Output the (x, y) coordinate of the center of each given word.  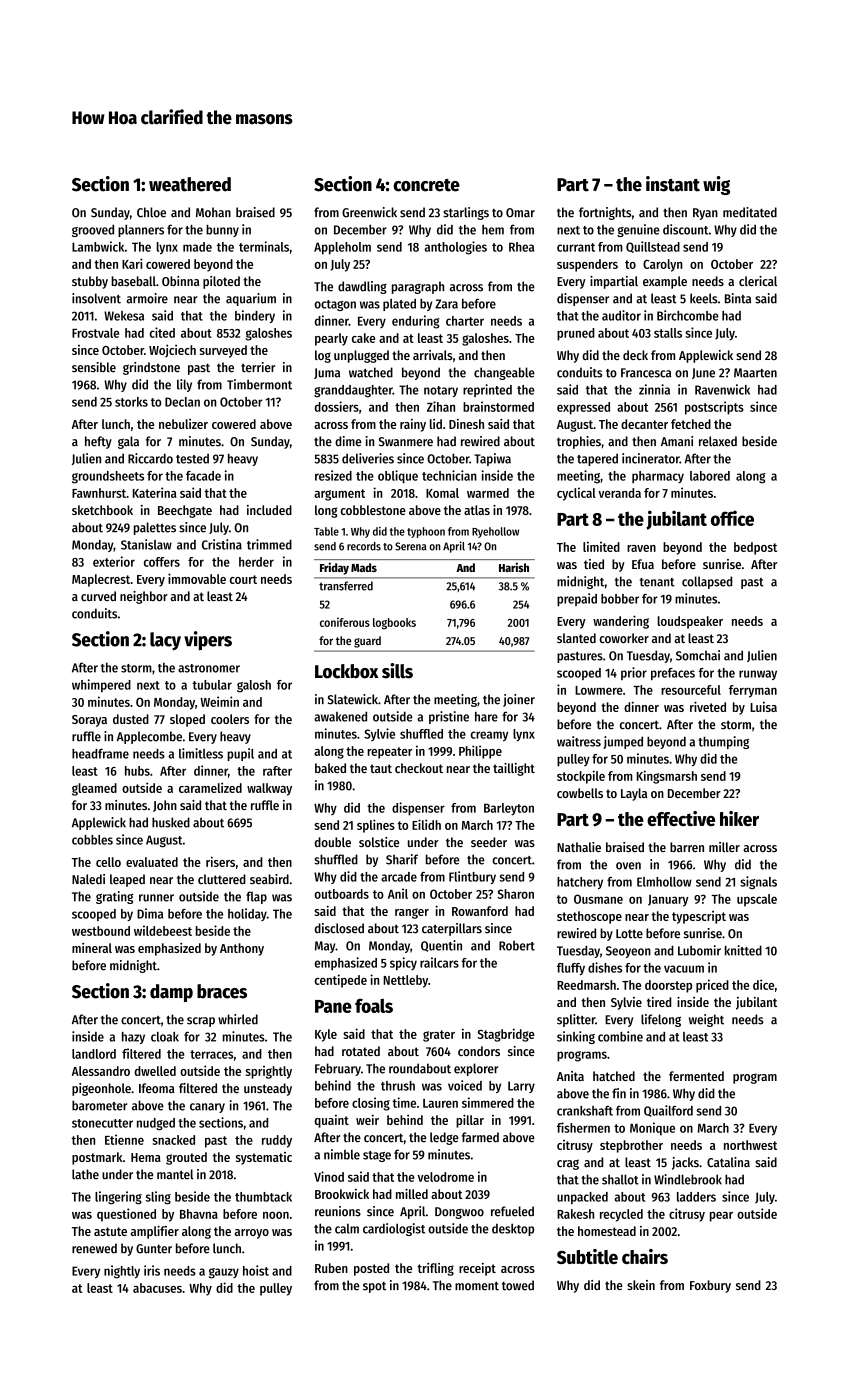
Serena (411, 546)
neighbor (144, 597)
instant (673, 184)
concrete (426, 185)
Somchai (698, 655)
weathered (190, 184)
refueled (512, 1211)
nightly (122, 1272)
